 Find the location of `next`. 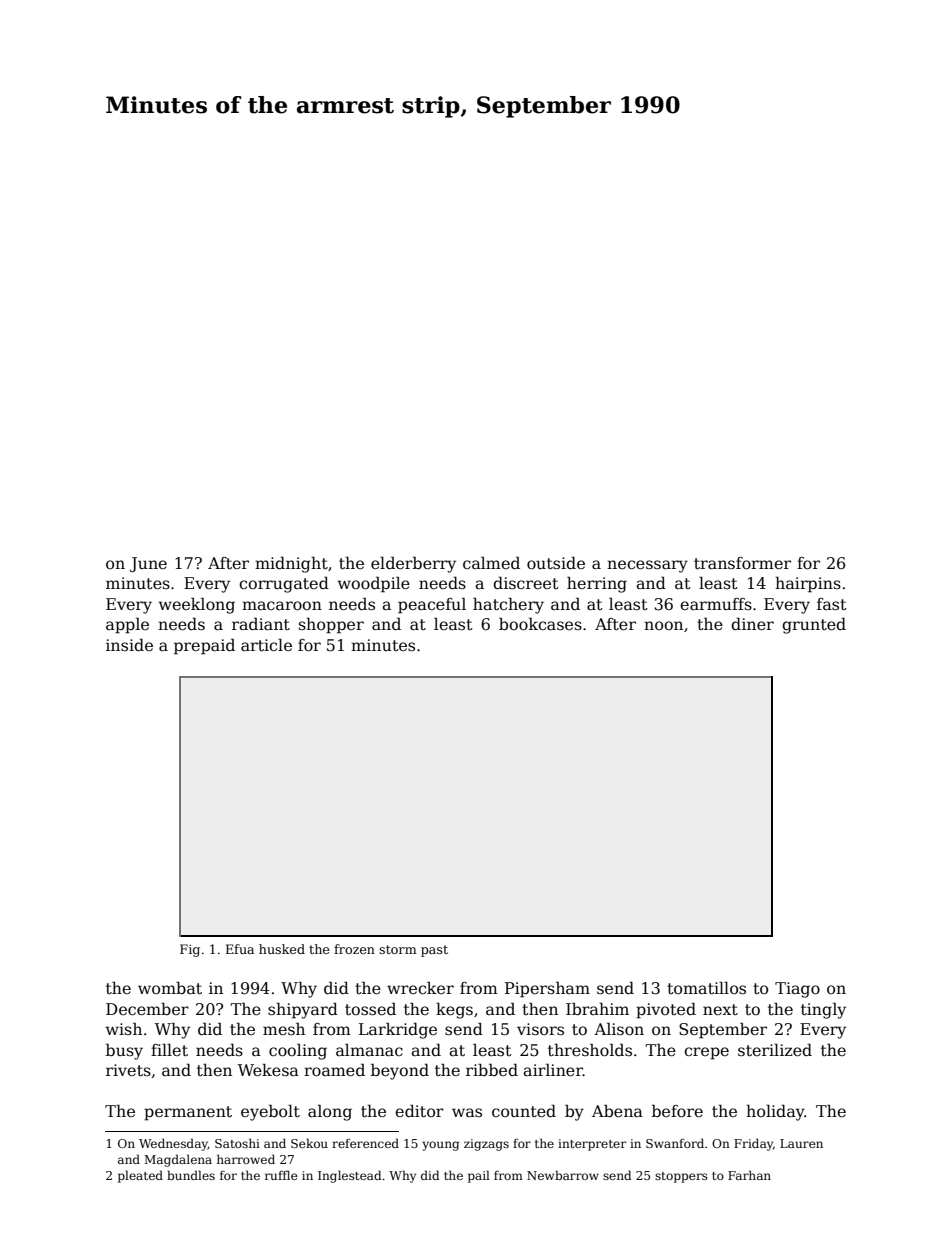

next is located at coordinates (720, 1009).
